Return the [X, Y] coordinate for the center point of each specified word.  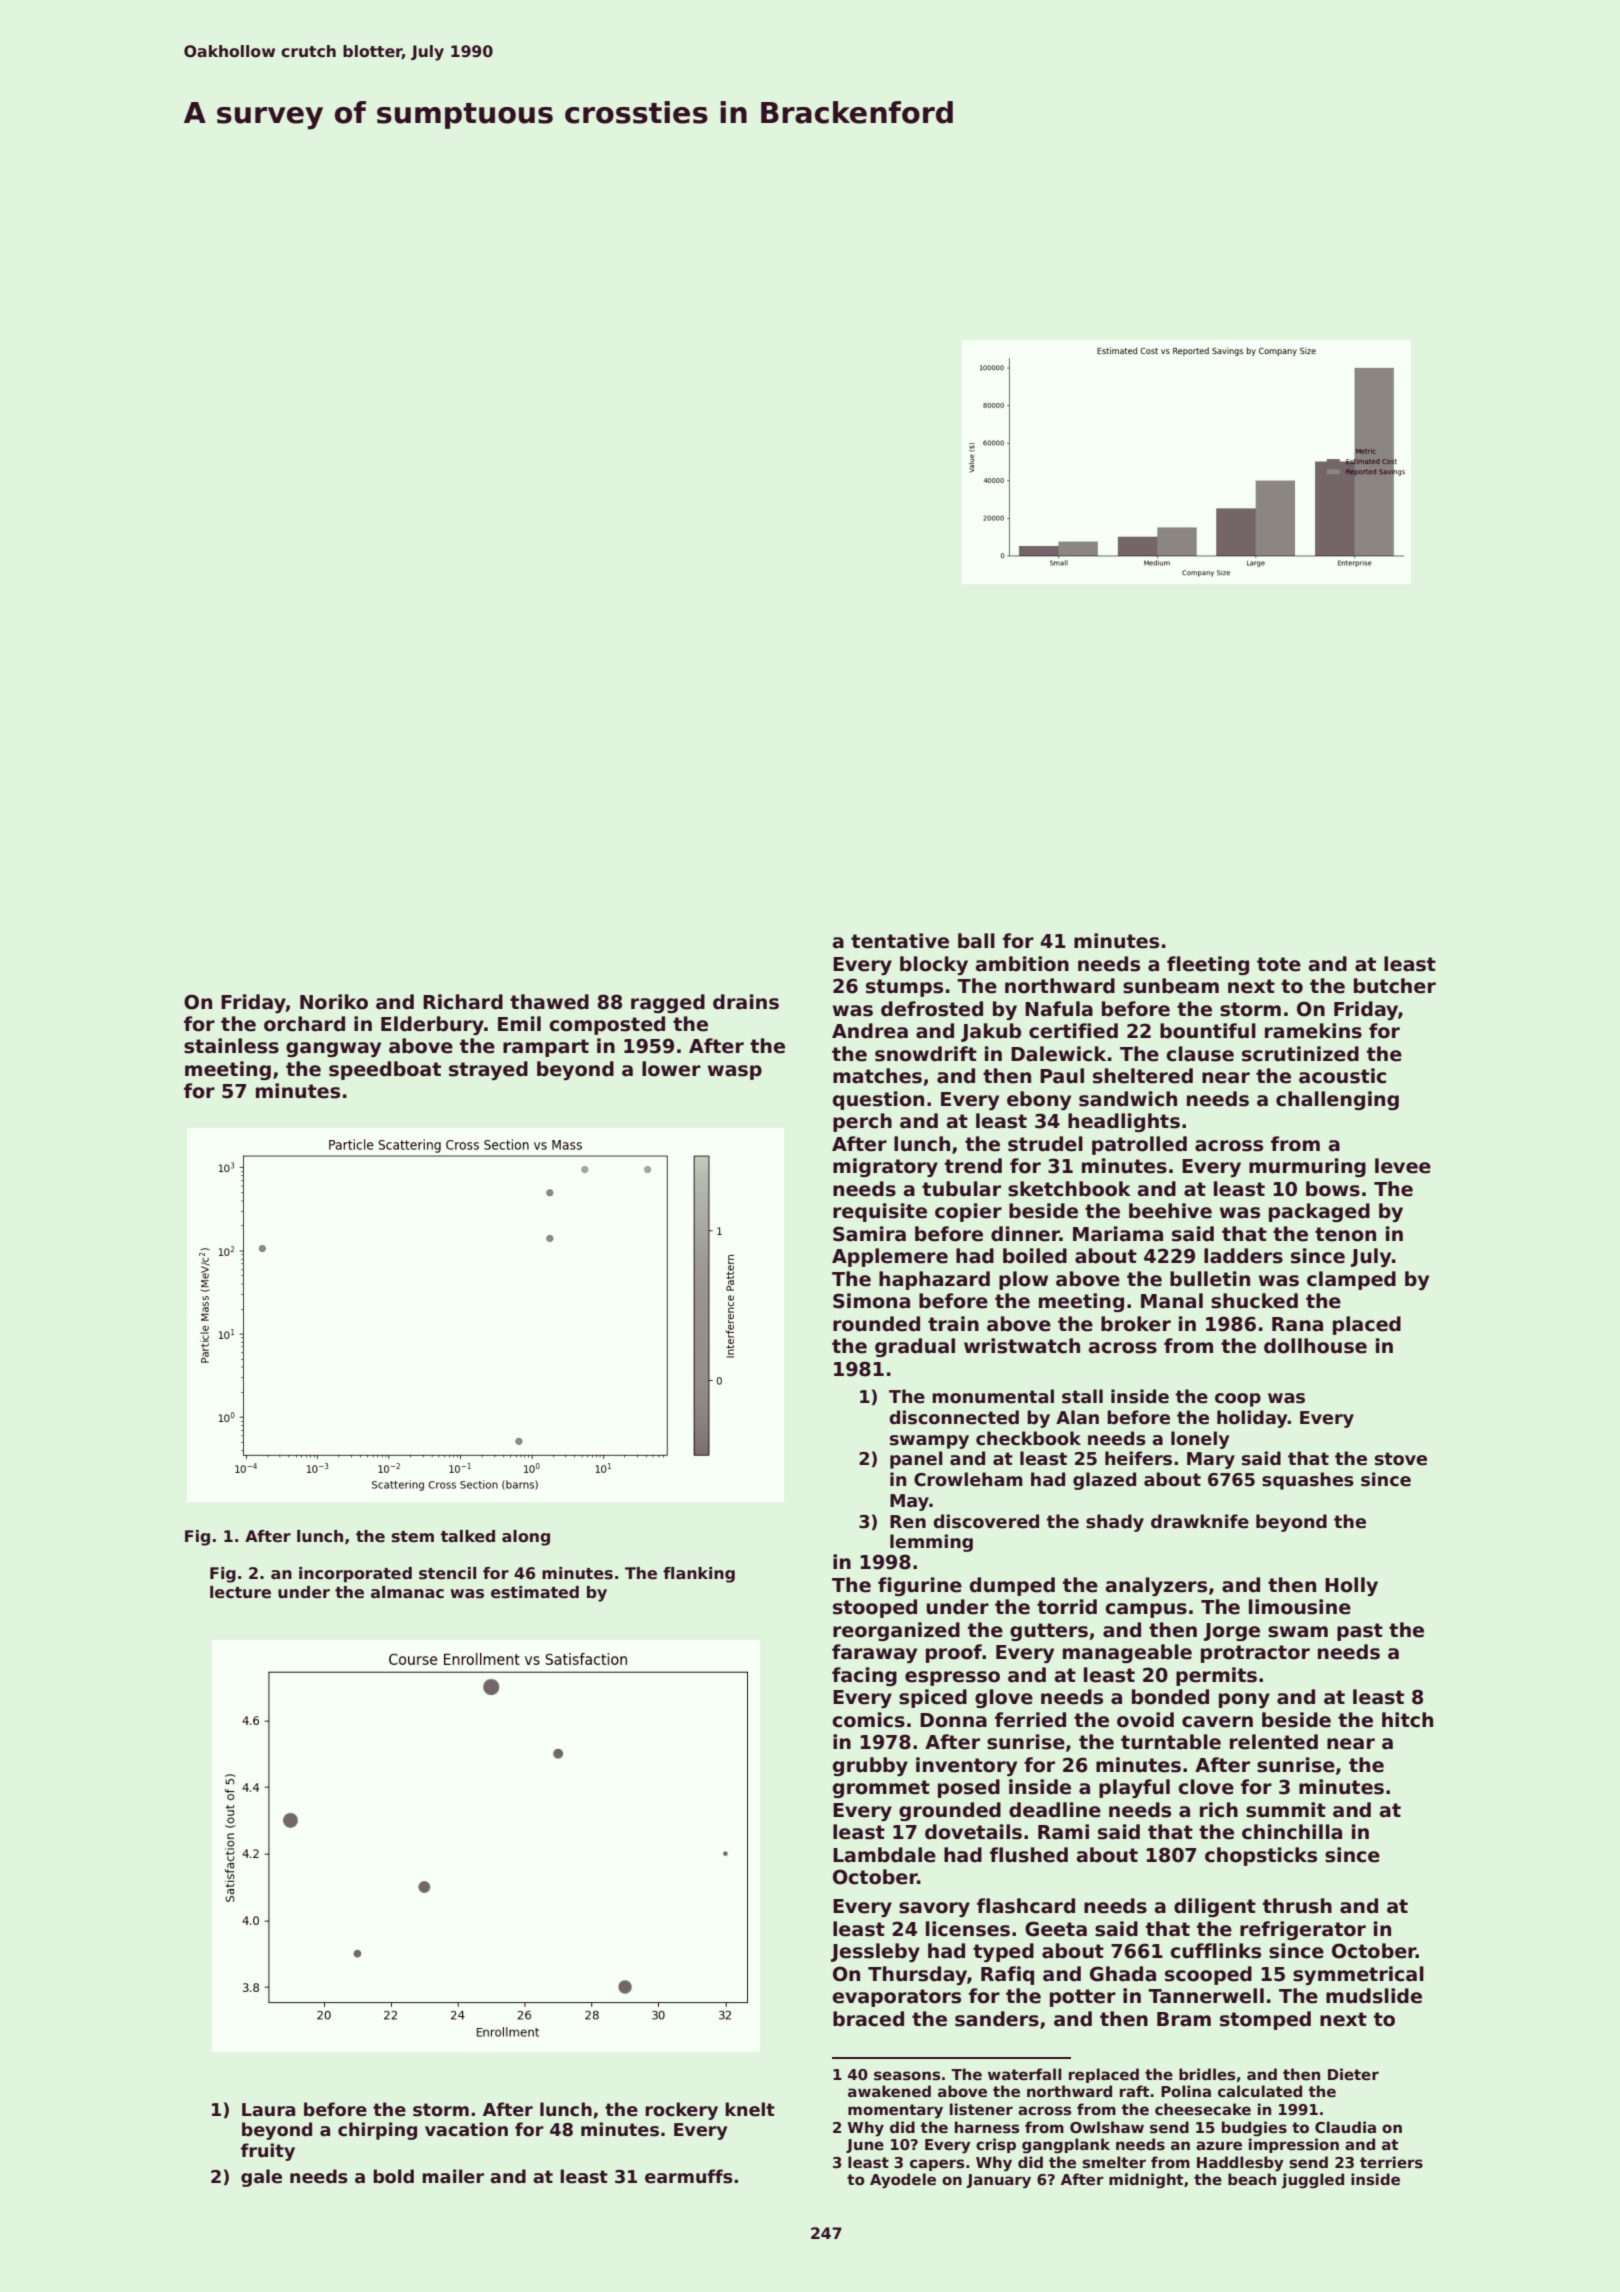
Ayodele [903, 2181]
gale [261, 2178]
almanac [407, 1592]
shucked [1254, 1301]
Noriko [334, 1002]
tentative [900, 941]
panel [916, 1460]
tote [1279, 964]
